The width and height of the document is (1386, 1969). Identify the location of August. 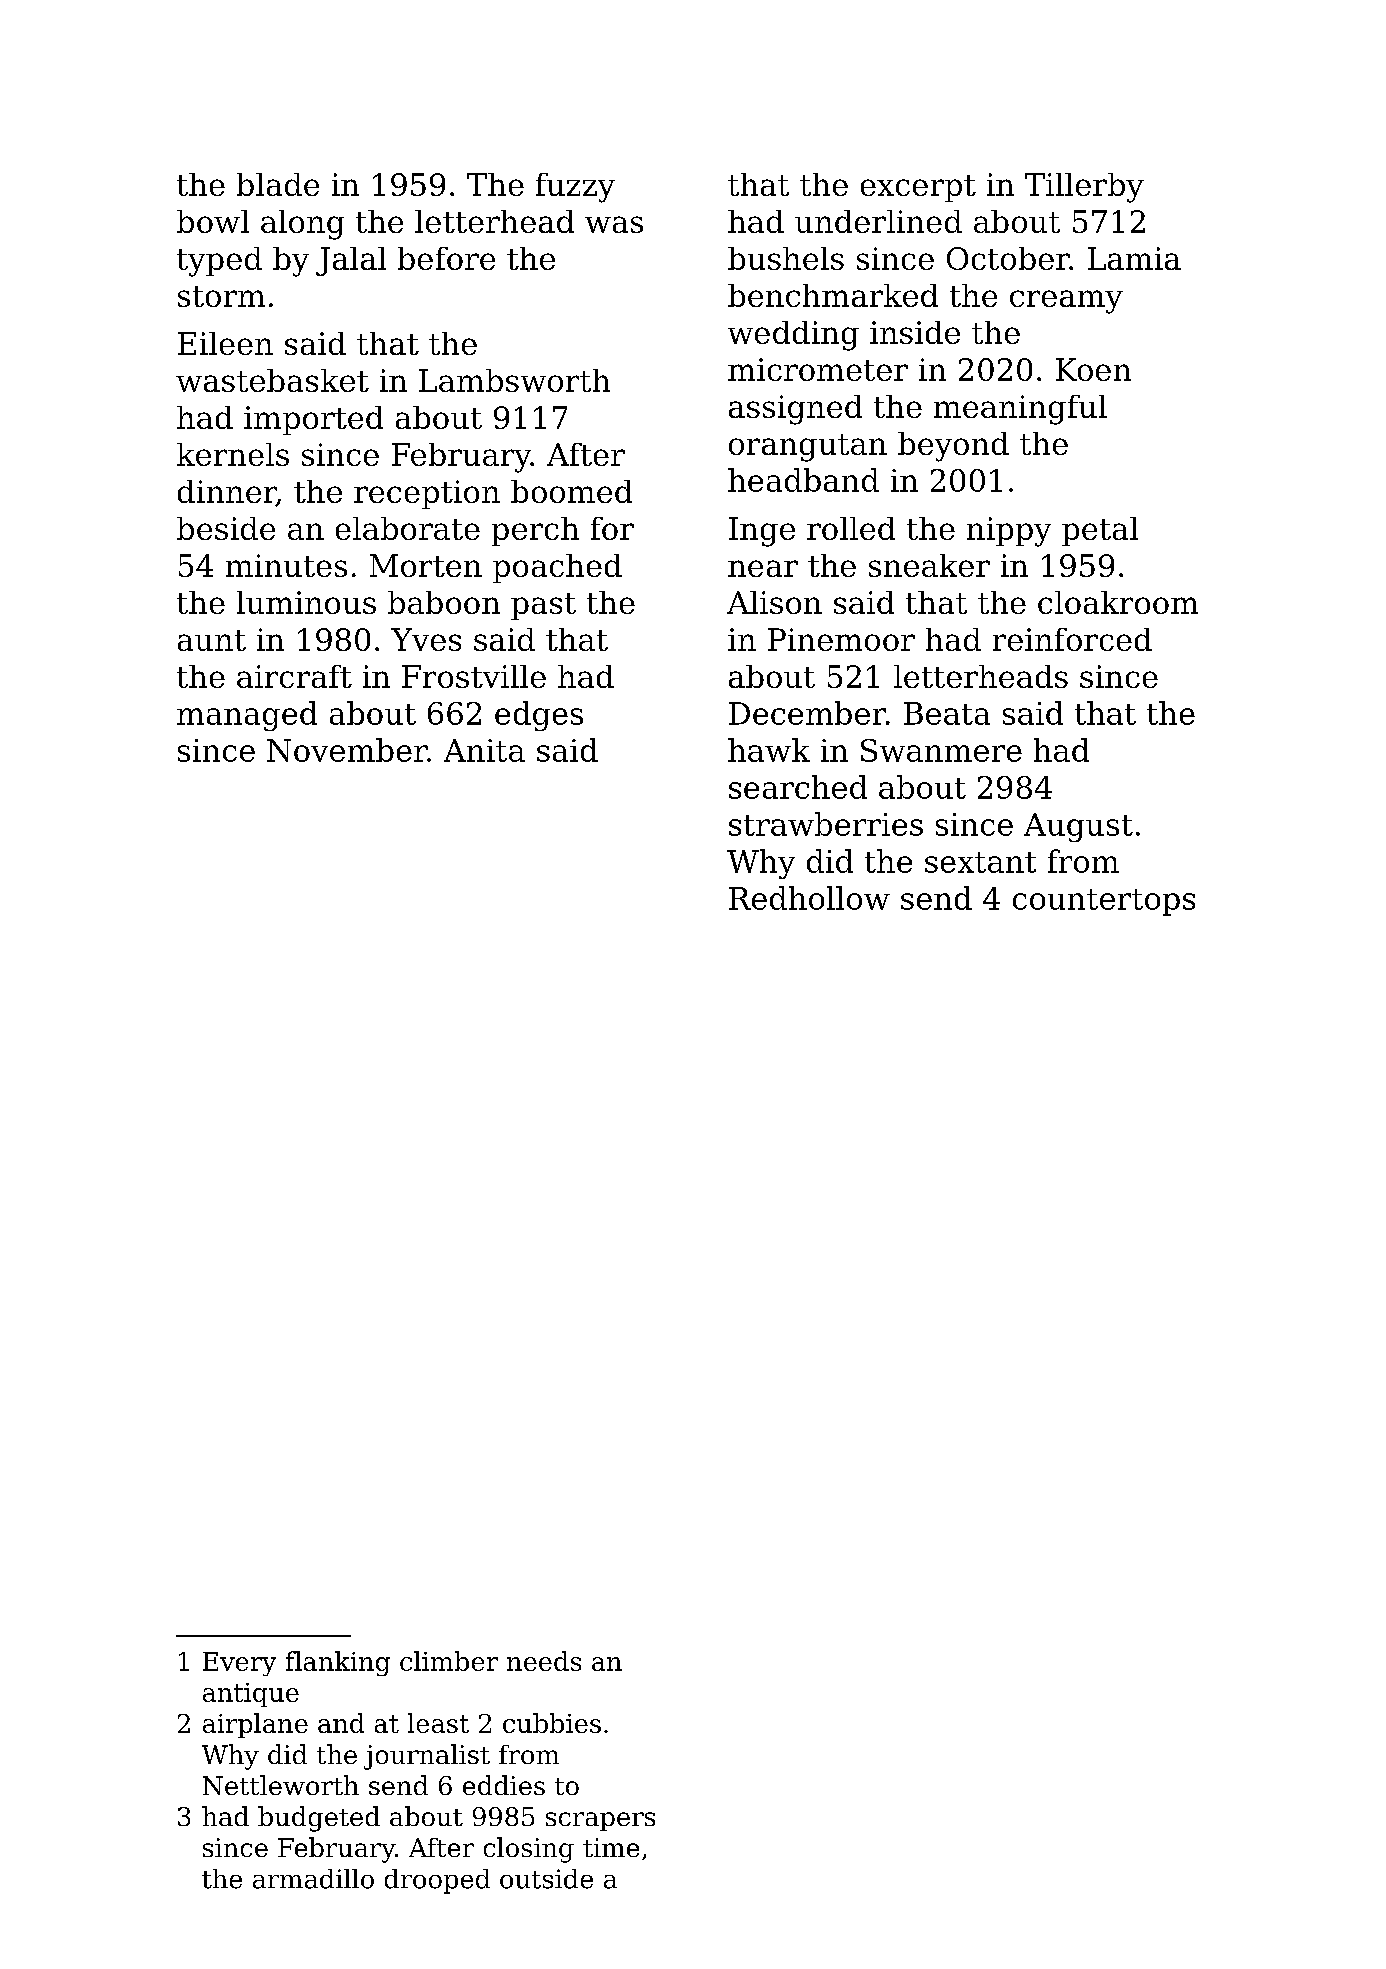
(1078, 827).
